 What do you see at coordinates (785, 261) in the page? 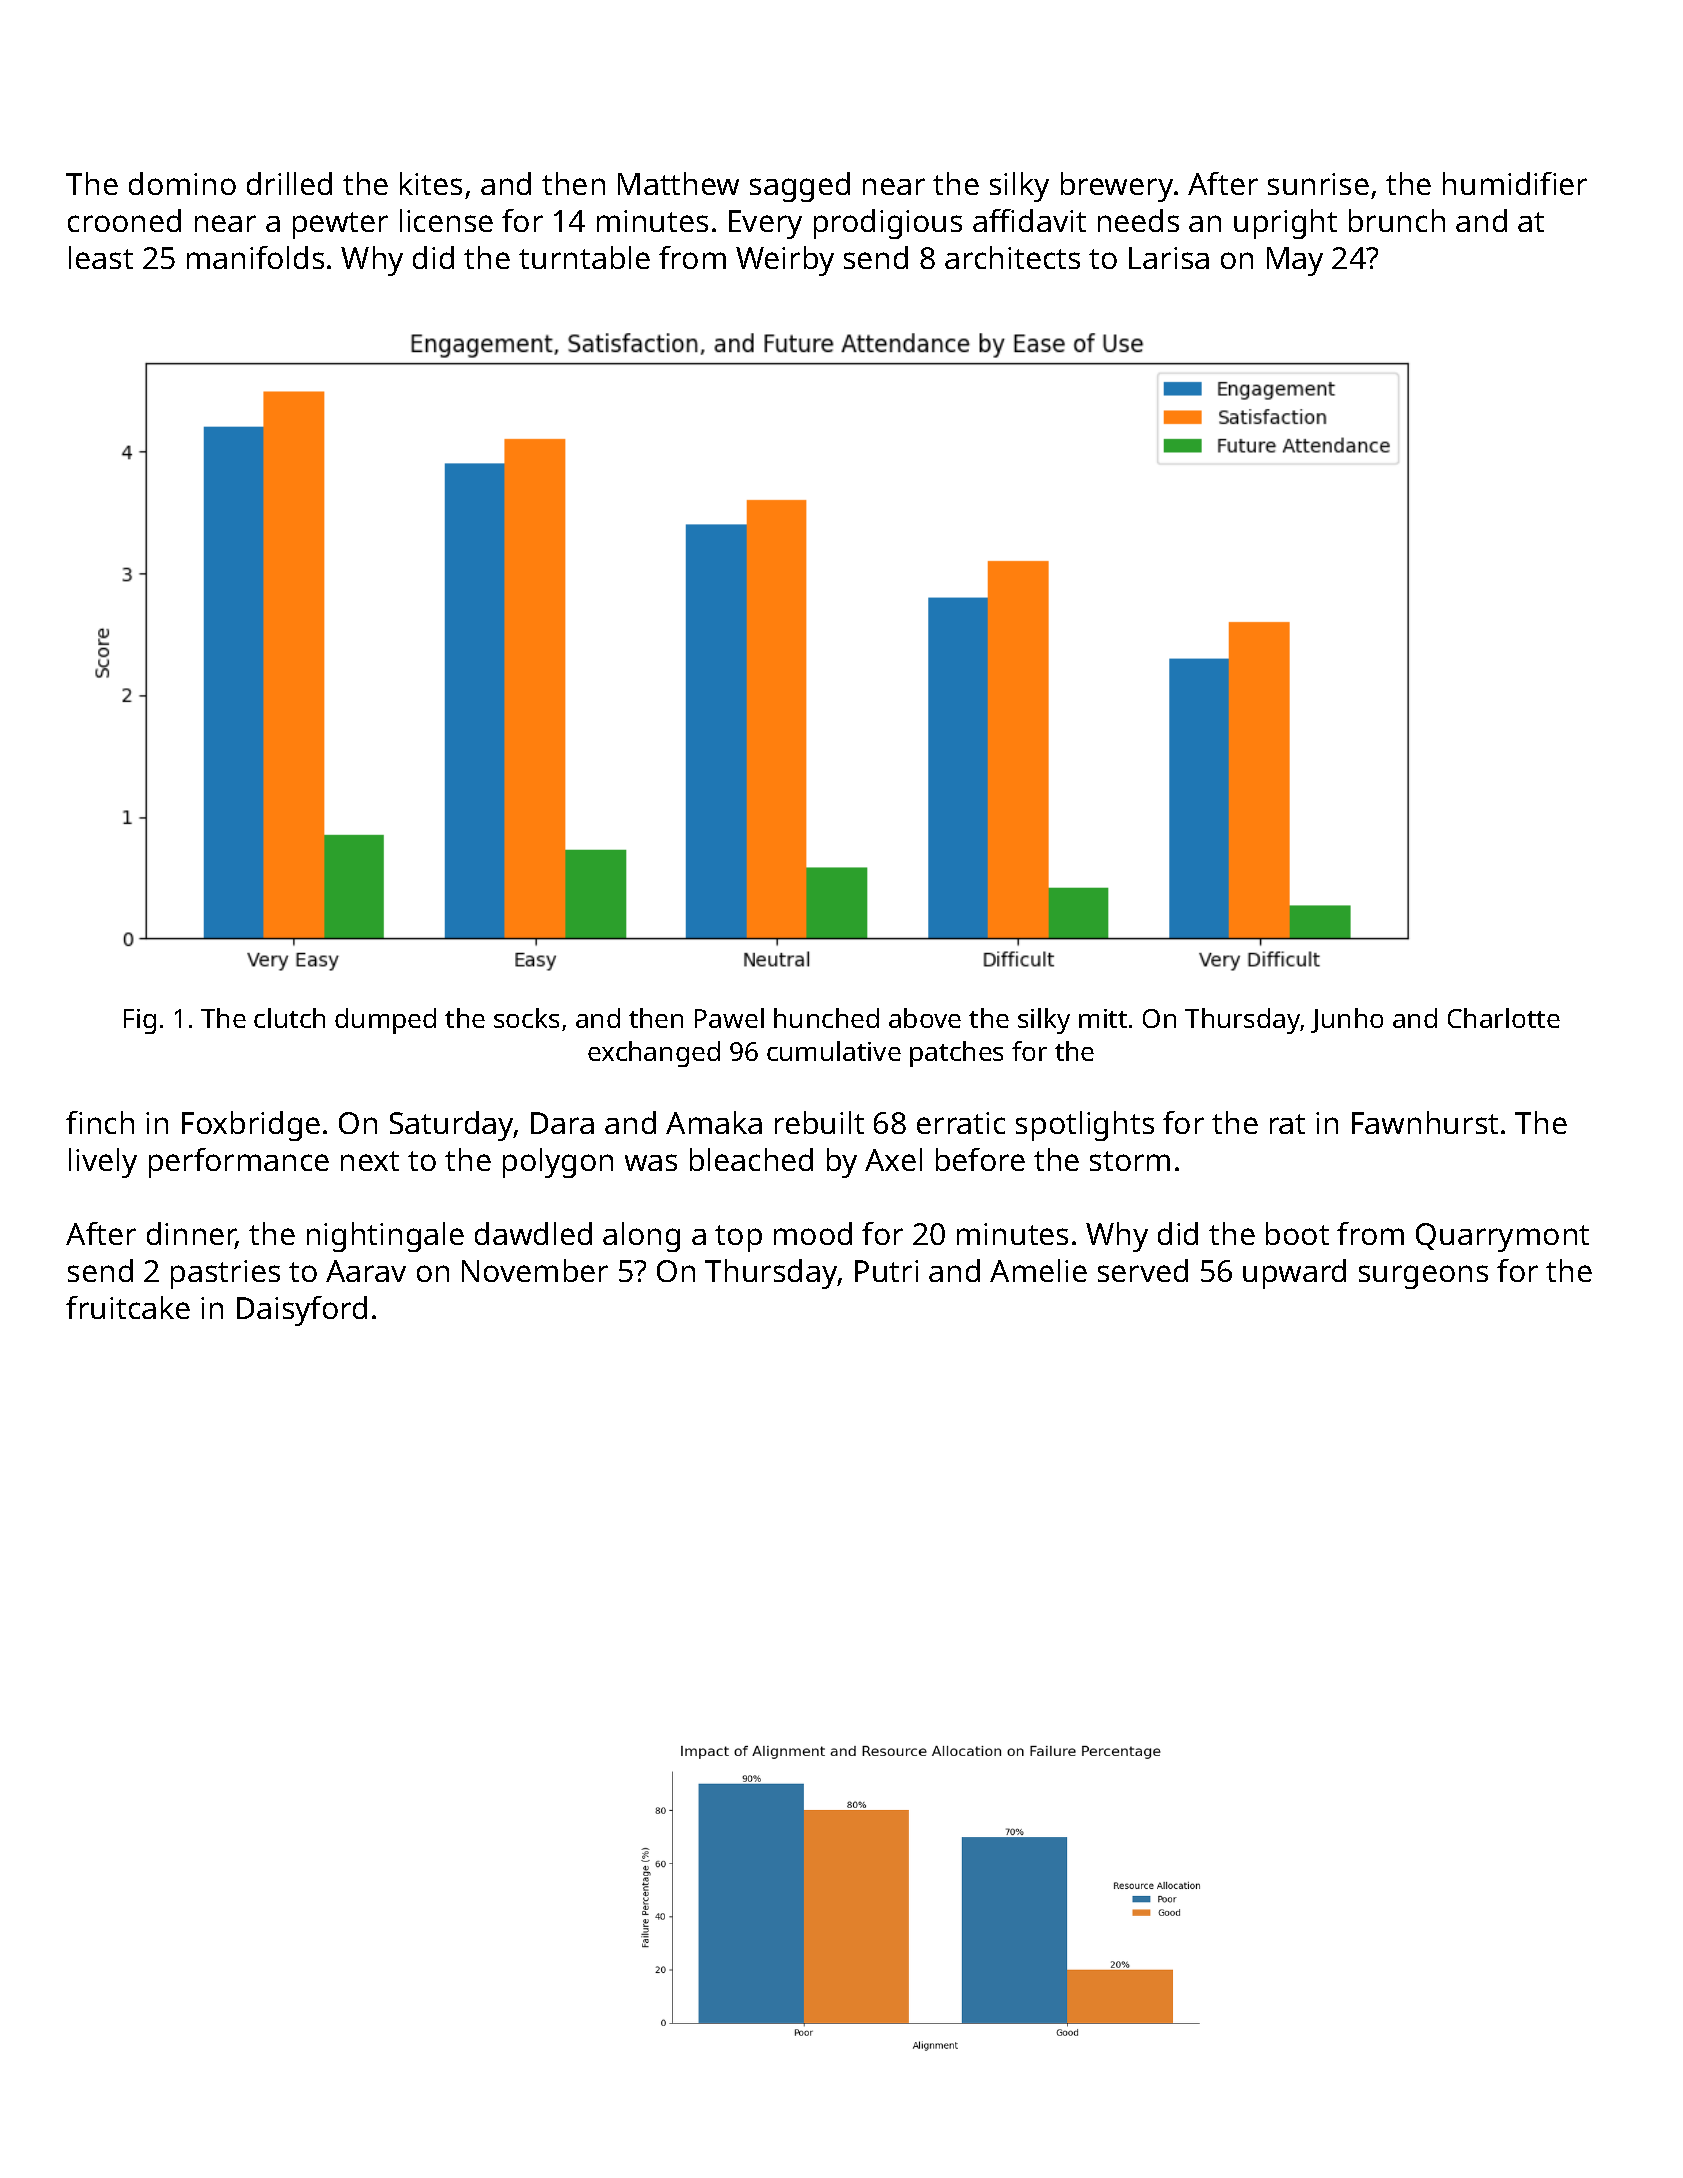
I see `Weirby` at bounding box center [785, 261].
